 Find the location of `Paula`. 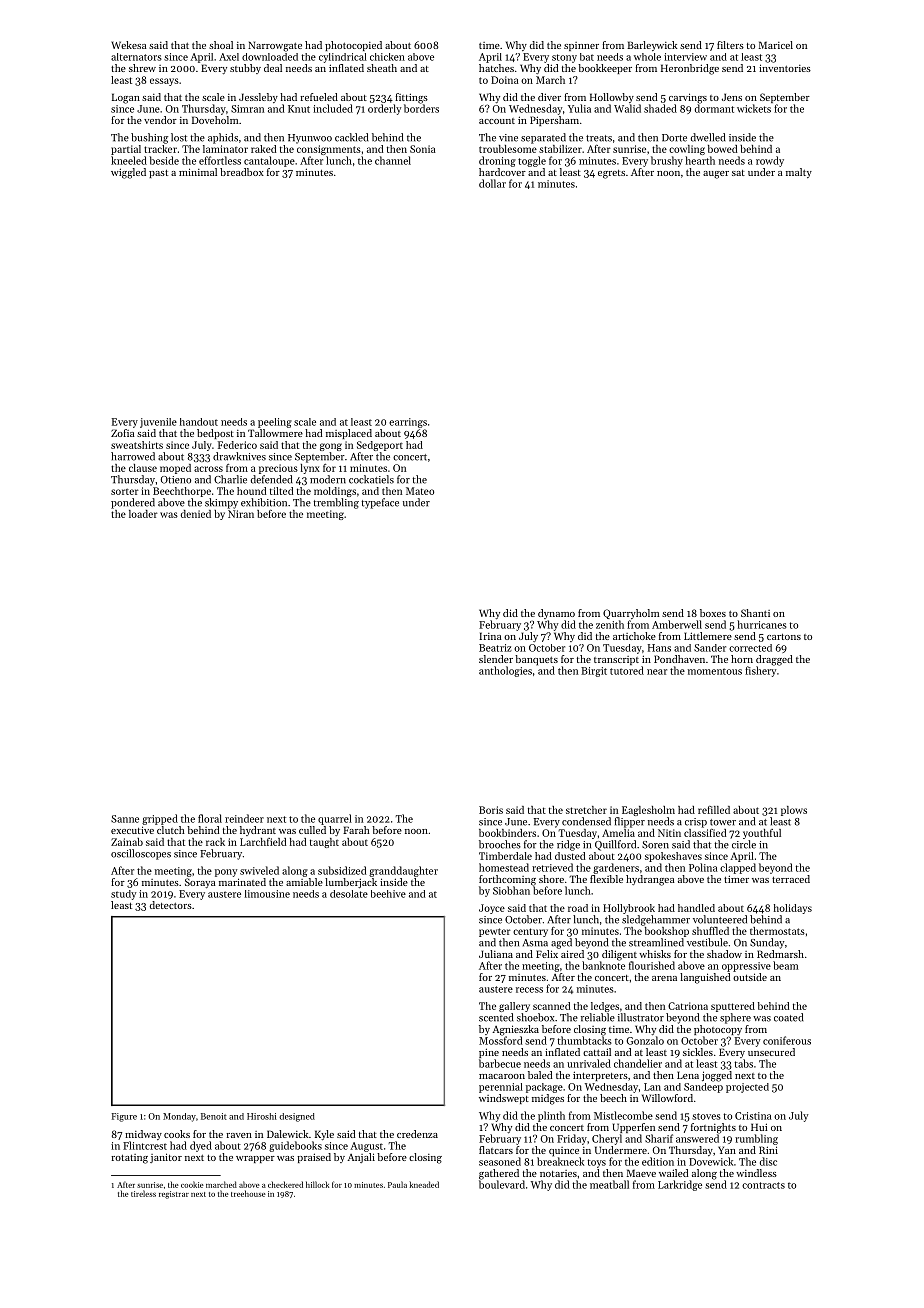

Paula is located at coordinates (397, 1184).
